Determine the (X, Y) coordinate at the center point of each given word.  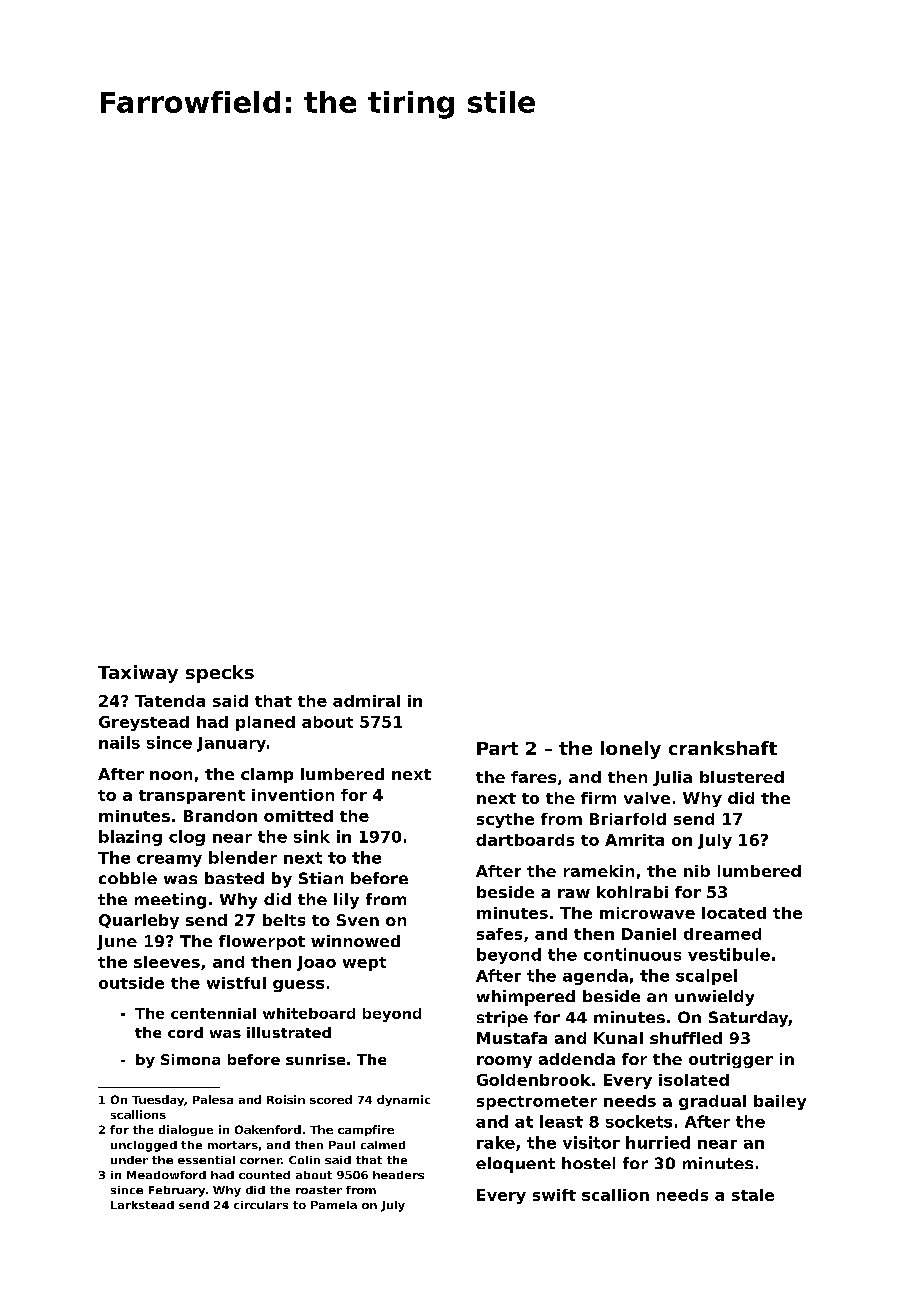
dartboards (525, 840)
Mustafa (512, 1038)
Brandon (220, 816)
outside (131, 983)
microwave (647, 913)
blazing (130, 838)
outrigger (731, 1060)
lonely (631, 750)
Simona (190, 1059)
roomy (504, 1062)
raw (574, 893)
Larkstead (142, 1205)
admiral (366, 701)
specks (220, 674)
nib (697, 871)
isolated (694, 1080)
